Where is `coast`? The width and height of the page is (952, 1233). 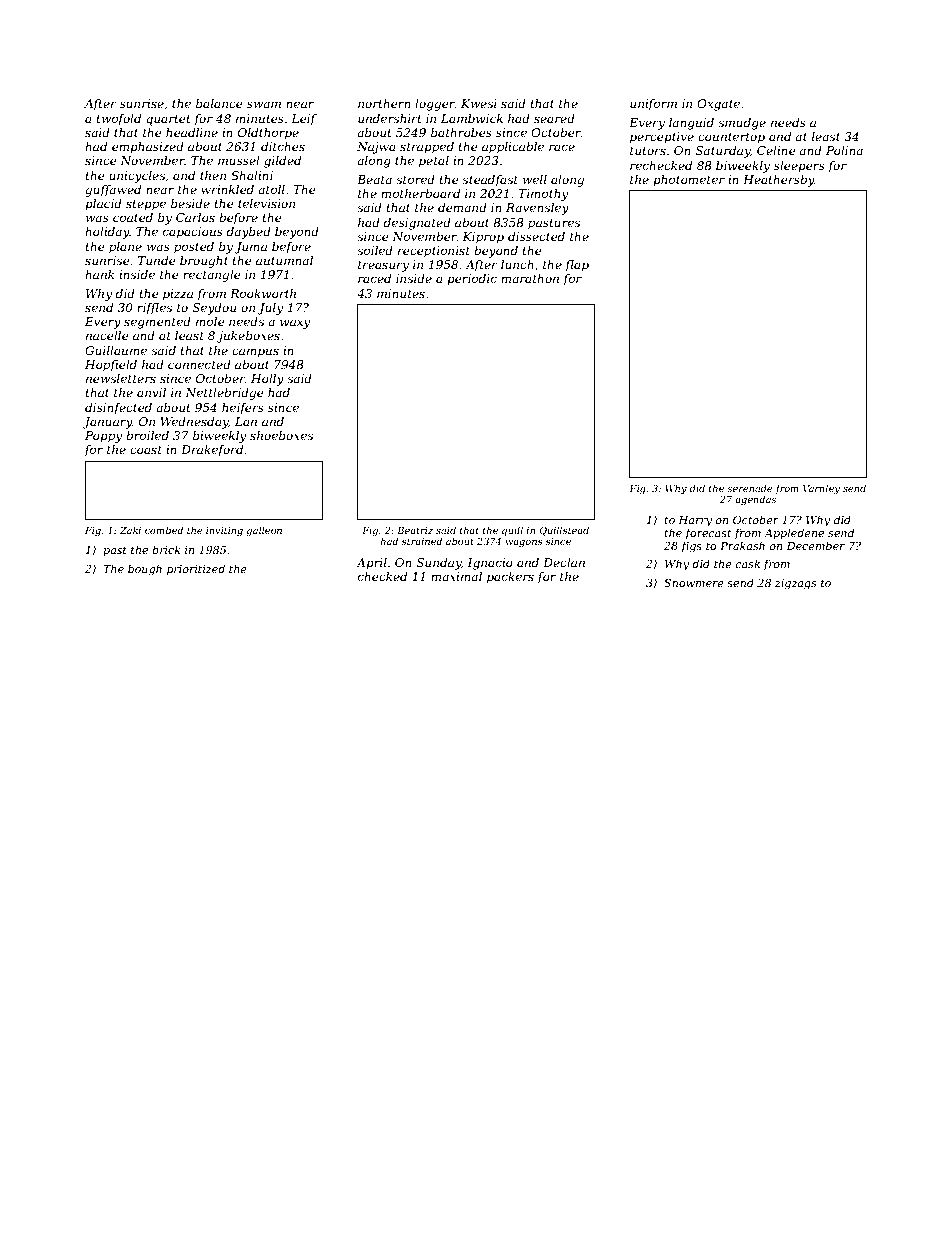
coast is located at coordinates (146, 450).
